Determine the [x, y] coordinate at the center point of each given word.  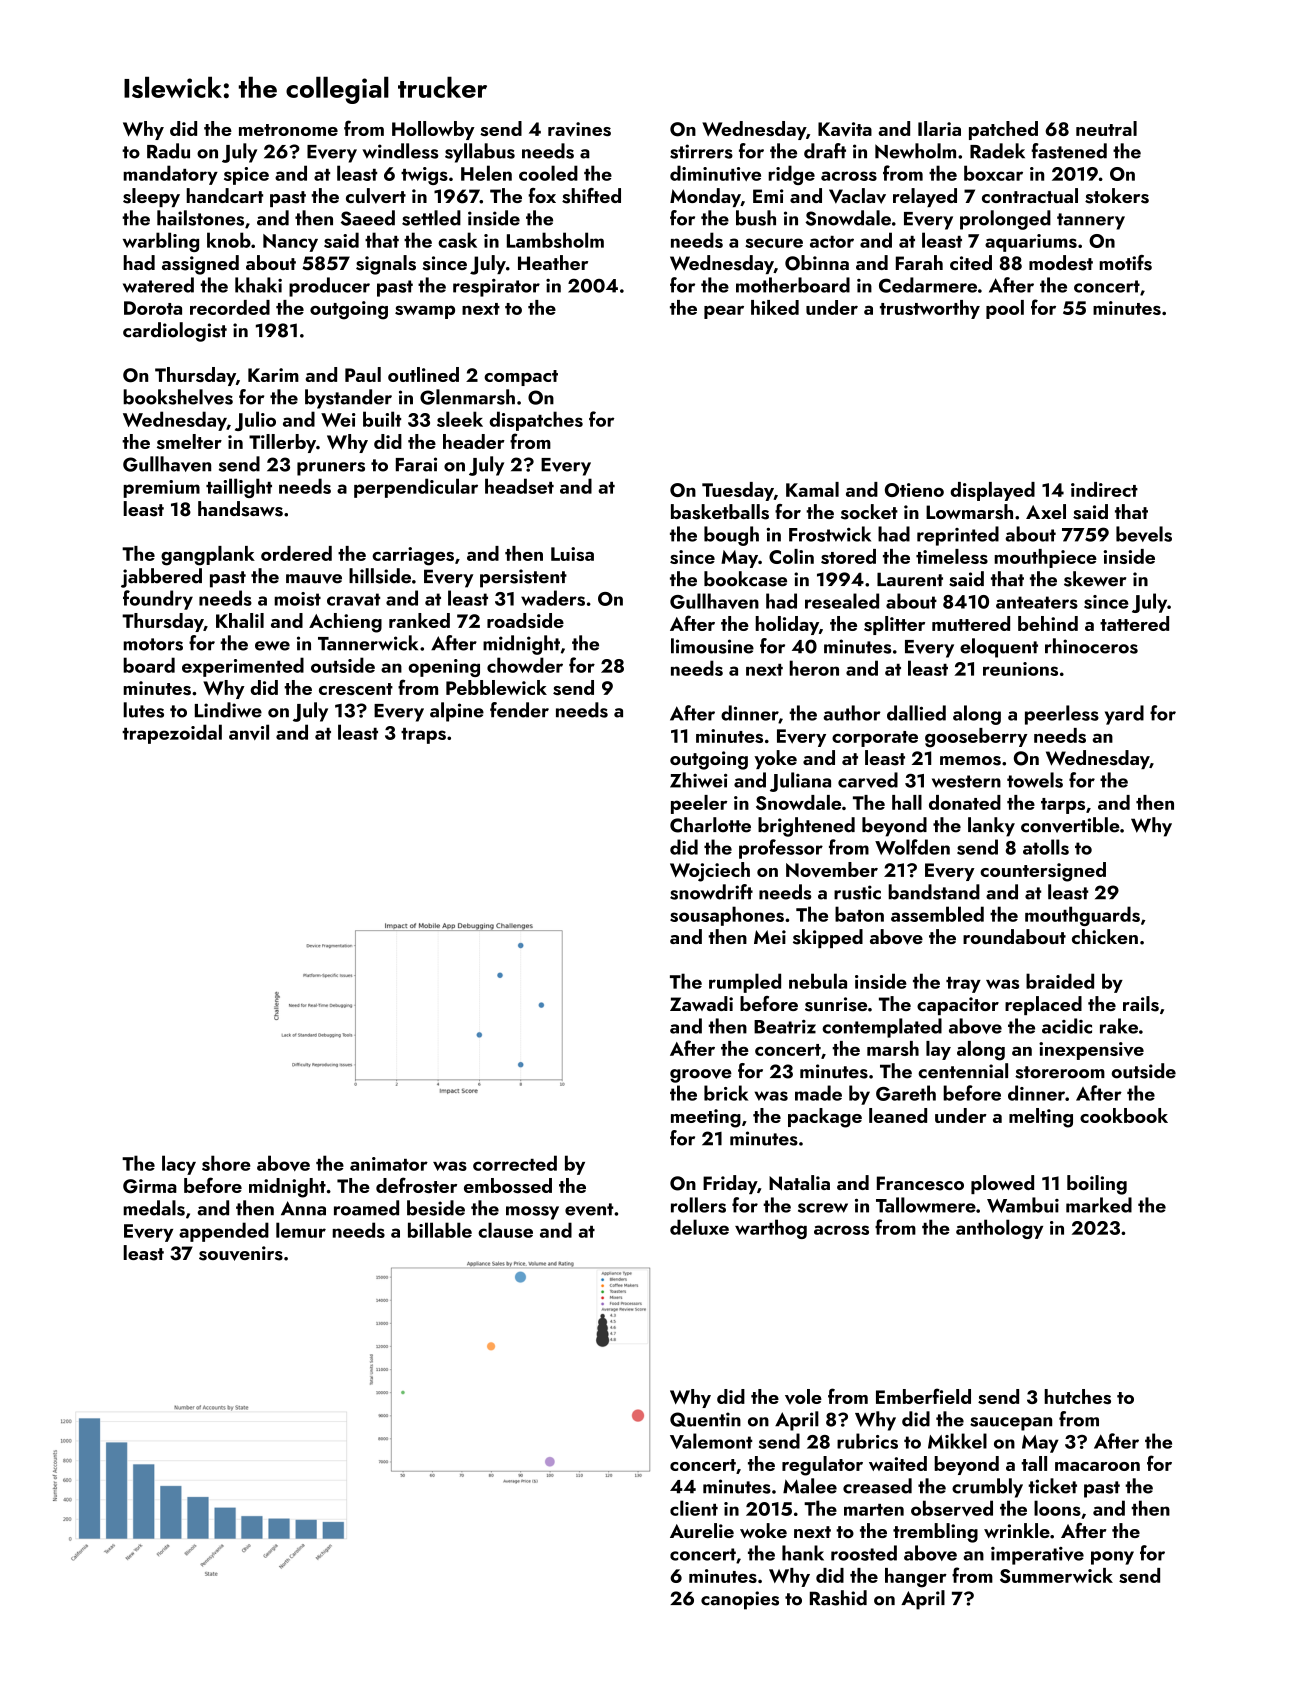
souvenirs [241, 1253]
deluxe [699, 1227]
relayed [925, 197]
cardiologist [175, 332]
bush [756, 218]
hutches [1077, 1396]
